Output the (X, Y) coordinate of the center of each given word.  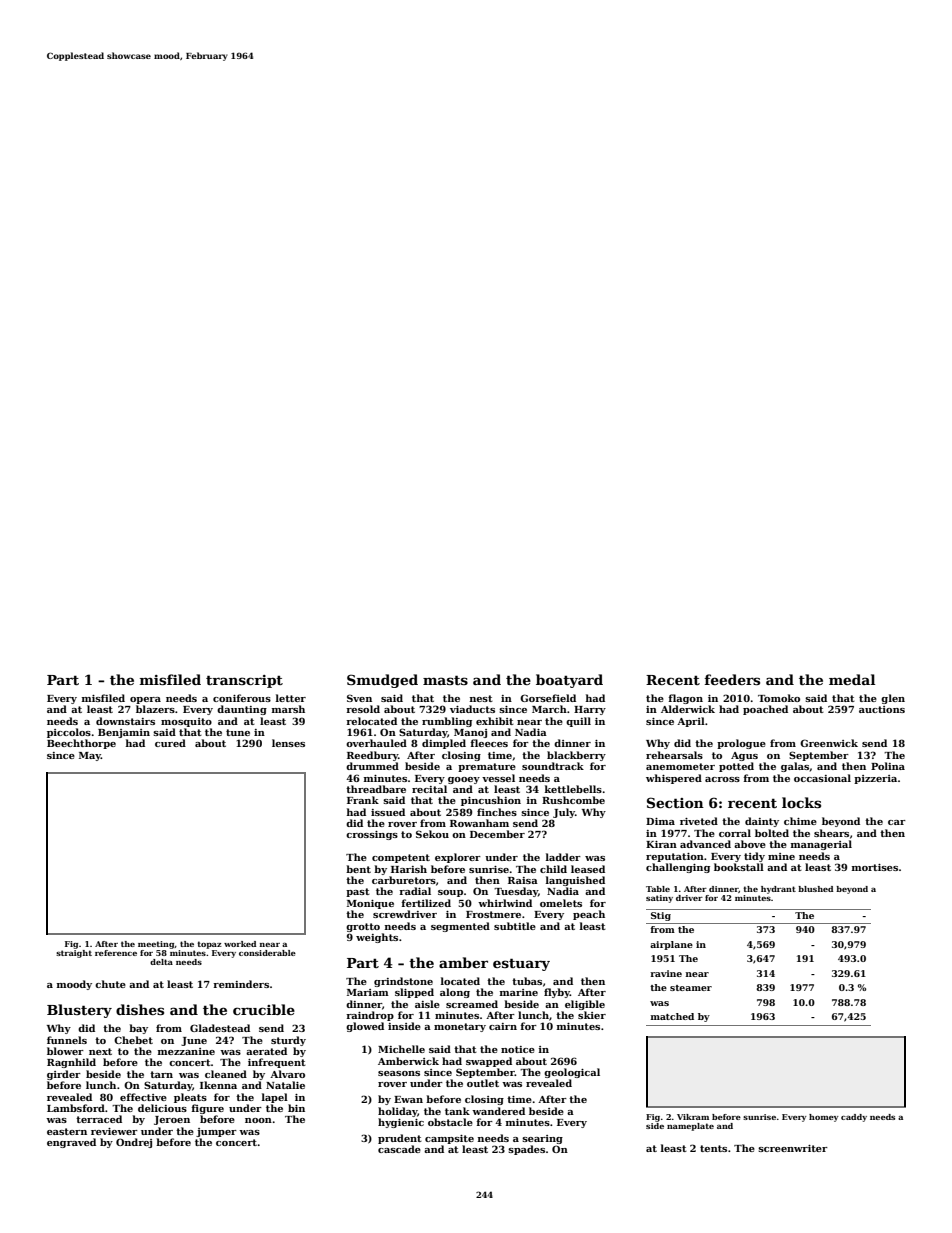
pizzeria (875, 779)
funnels (67, 1040)
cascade (399, 1149)
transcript (244, 681)
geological (572, 1073)
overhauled (376, 743)
